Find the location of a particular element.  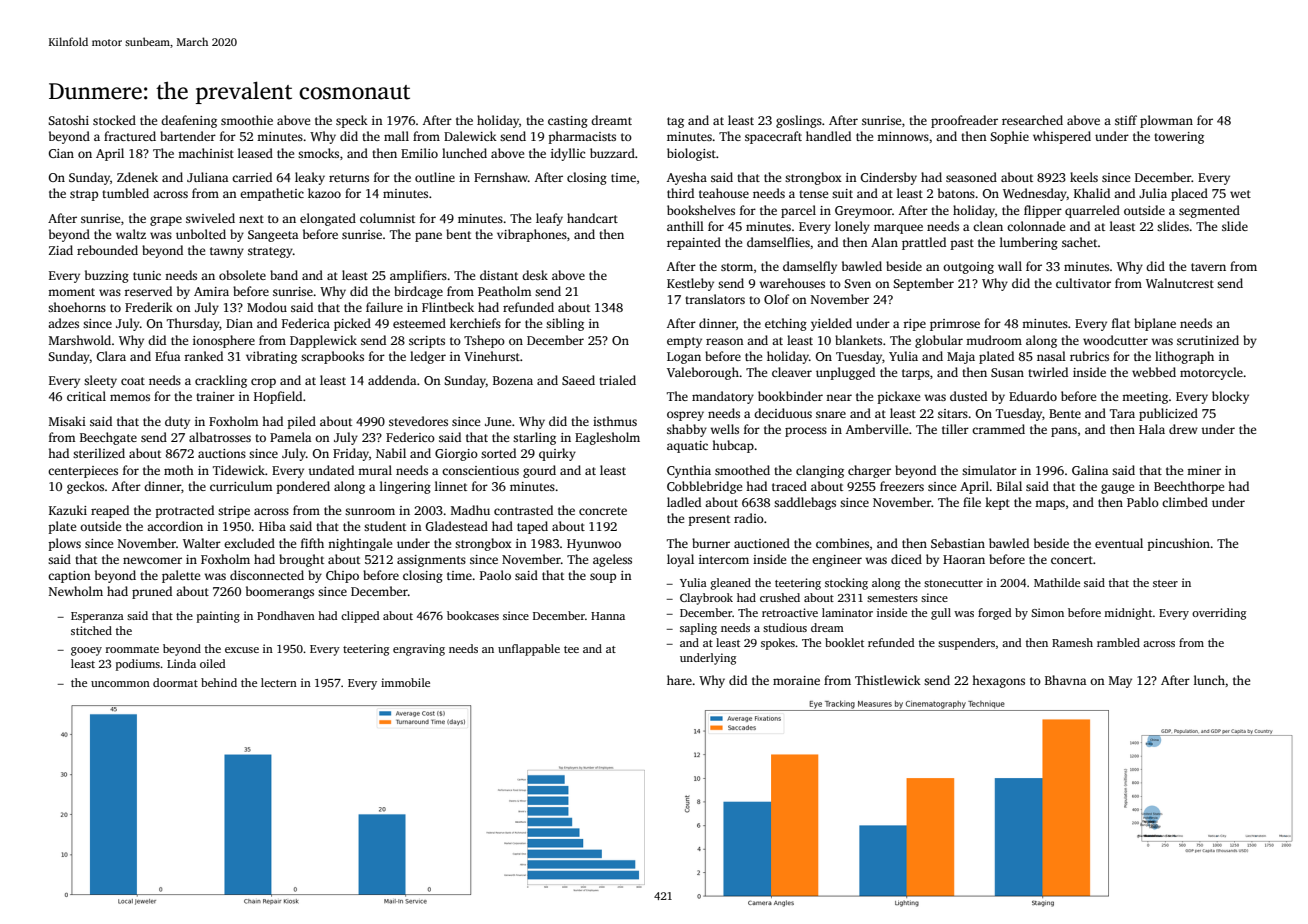

Zdenek is located at coordinates (137, 177).
